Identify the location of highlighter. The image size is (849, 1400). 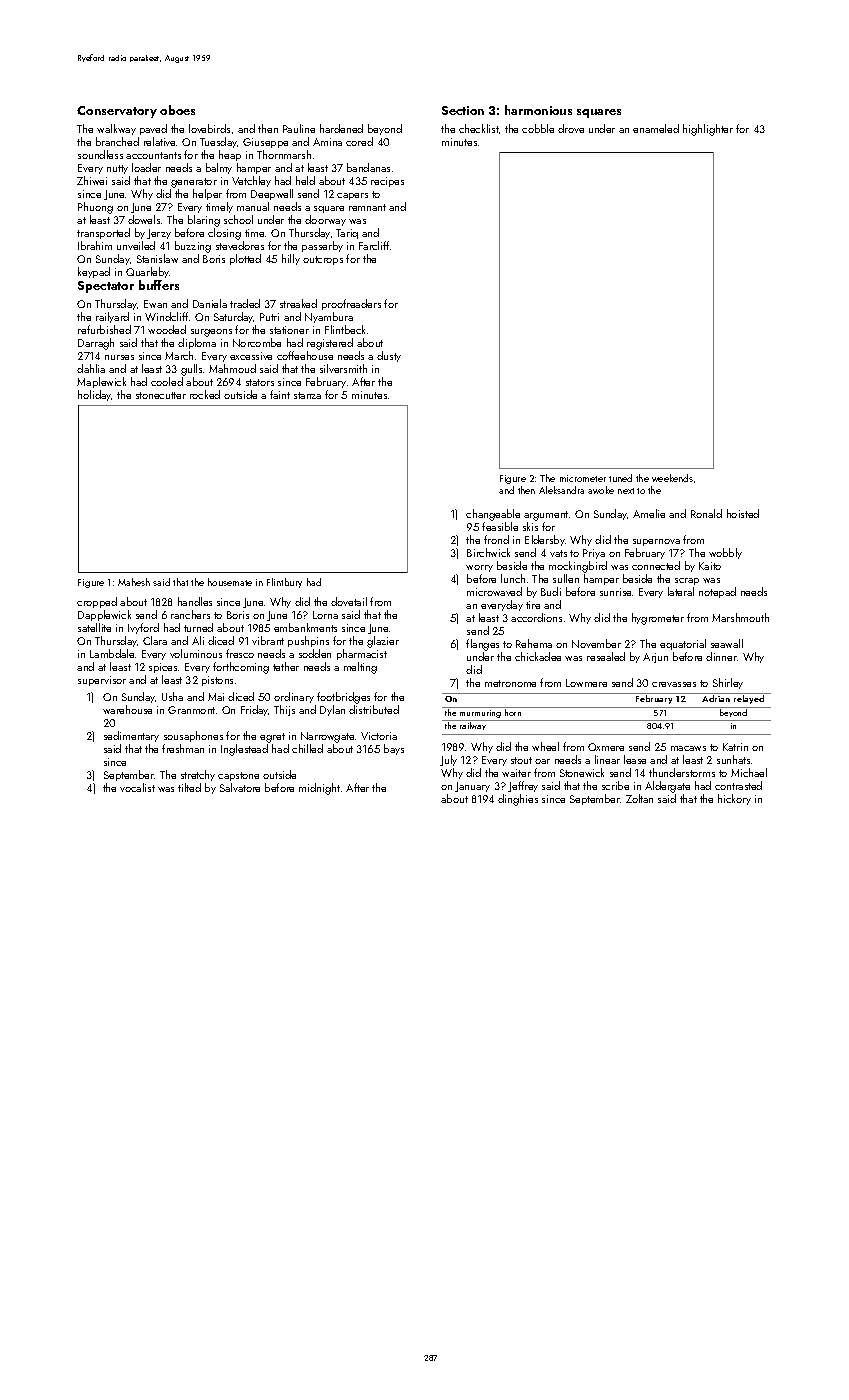
(708, 130).
